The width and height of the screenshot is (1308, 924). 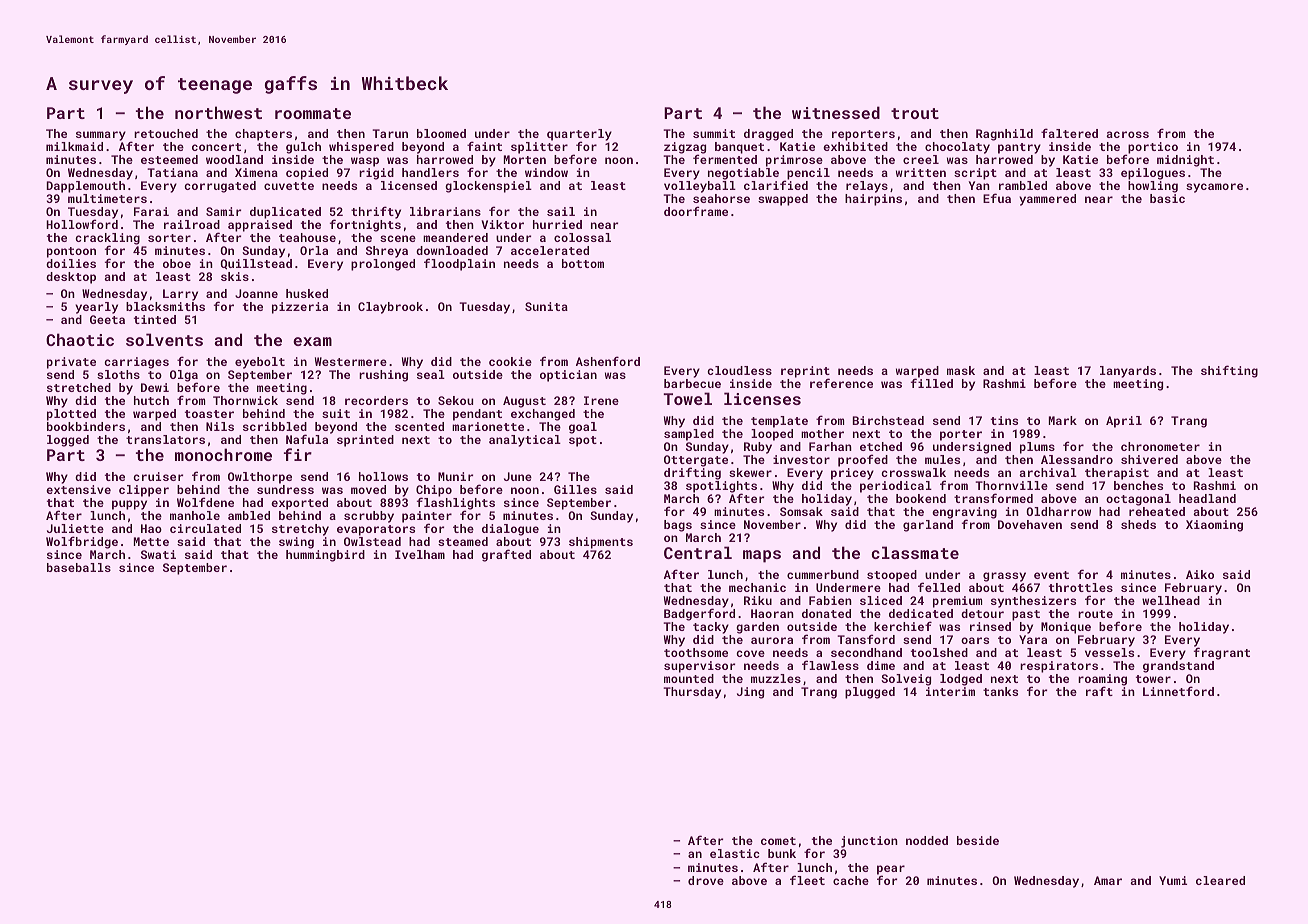 I want to click on optician, so click(x=568, y=376).
